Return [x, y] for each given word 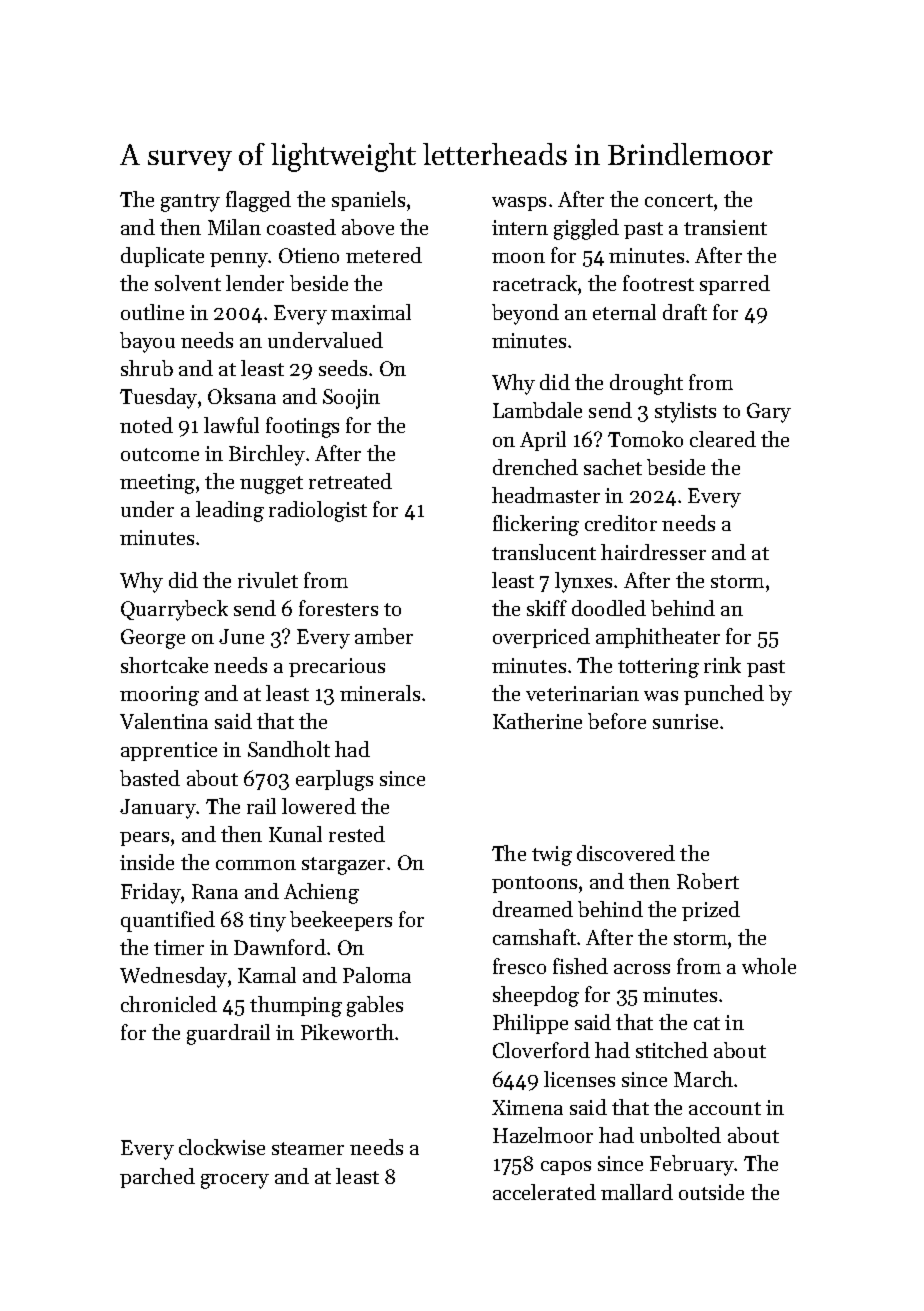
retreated [350, 481]
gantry [190, 203]
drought [646, 384]
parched [157, 1178]
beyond [525, 314]
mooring [159, 696]
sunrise [685, 721]
